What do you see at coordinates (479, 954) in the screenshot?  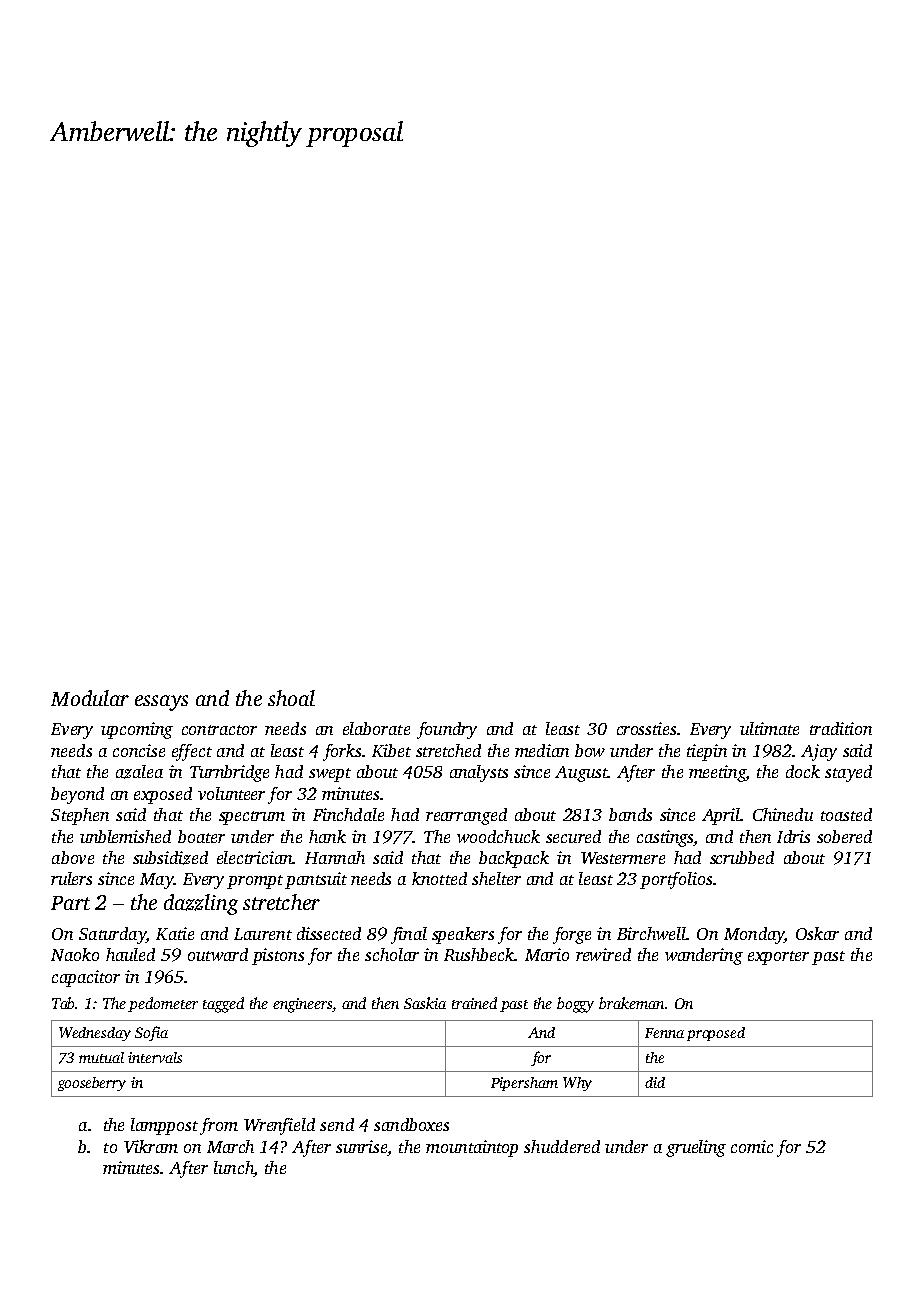 I see `Rushbeck` at bounding box center [479, 954].
